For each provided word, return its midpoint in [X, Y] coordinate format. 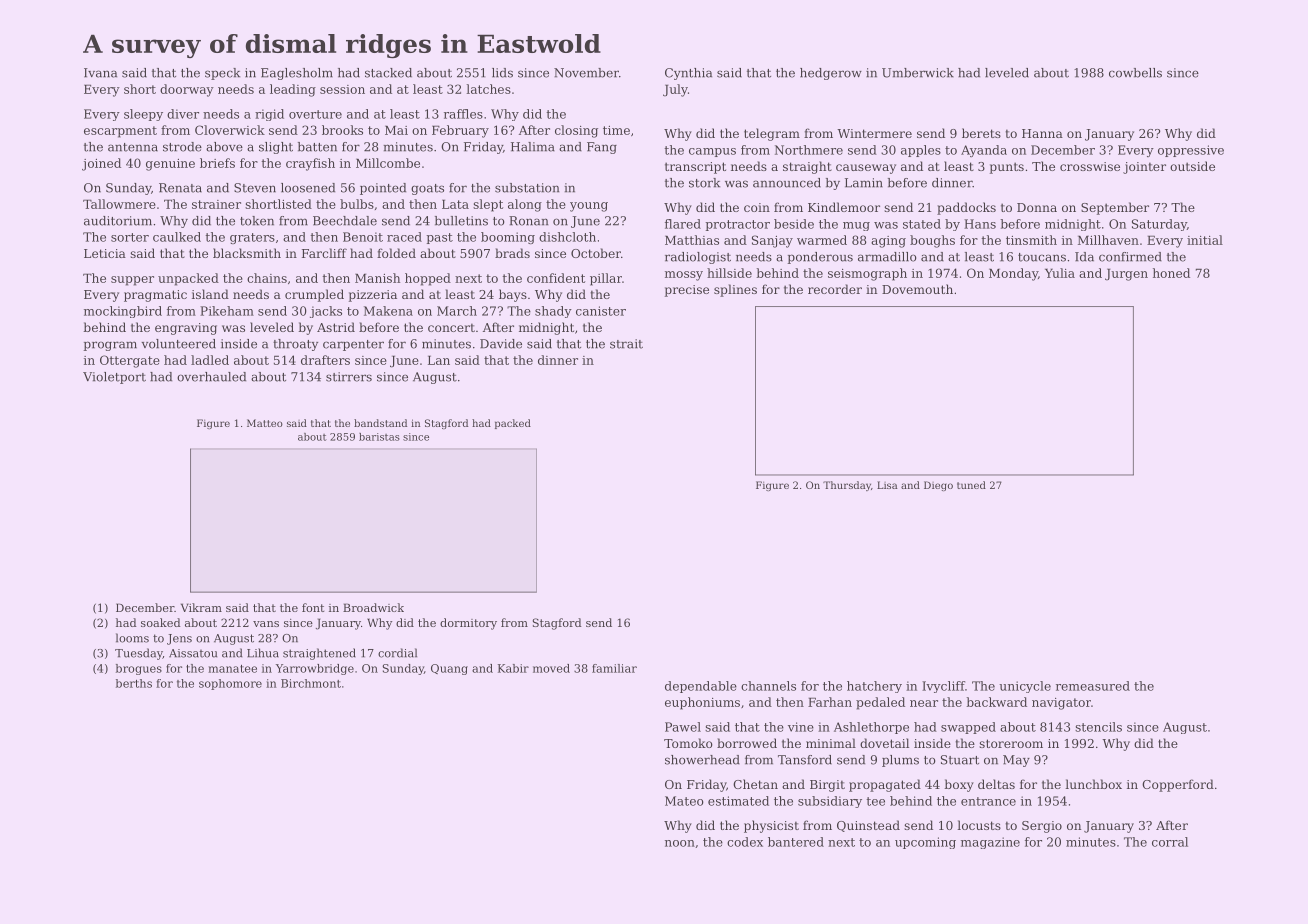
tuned [971, 485]
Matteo [265, 423]
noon [680, 843]
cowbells [1135, 73]
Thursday [847, 486]
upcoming [925, 843]
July [675, 90]
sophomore [230, 684]
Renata [180, 188]
